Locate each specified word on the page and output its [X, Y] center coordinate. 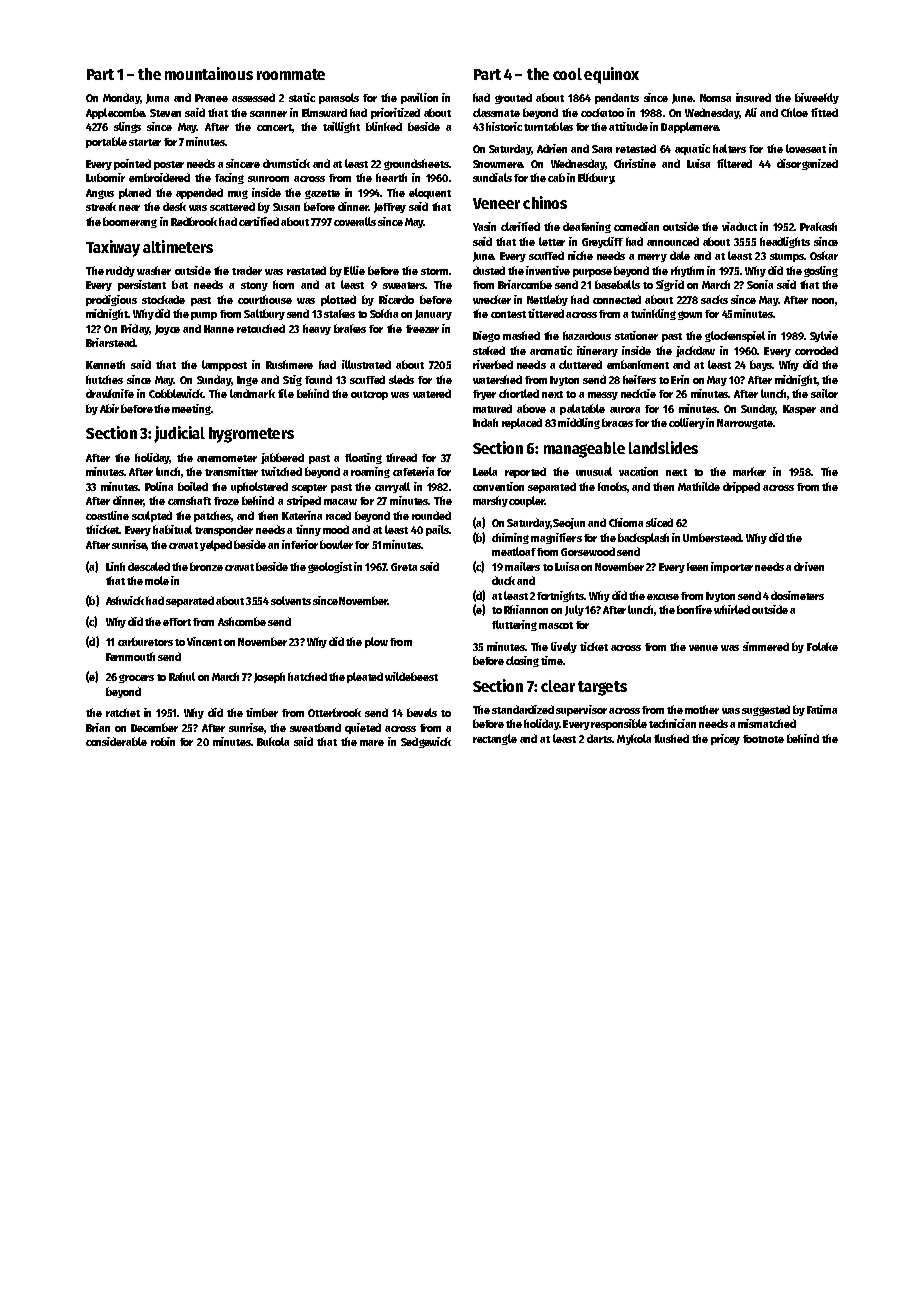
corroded [816, 350]
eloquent [430, 193]
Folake [822, 646]
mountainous [209, 73]
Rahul [182, 676]
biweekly [817, 98]
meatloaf [514, 551]
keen [697, 566]
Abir [109, 408]
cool [567, 74]
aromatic [551, 350]
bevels [422, 712]
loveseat [806, 148]
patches [212, 516]
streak [101, 206]
